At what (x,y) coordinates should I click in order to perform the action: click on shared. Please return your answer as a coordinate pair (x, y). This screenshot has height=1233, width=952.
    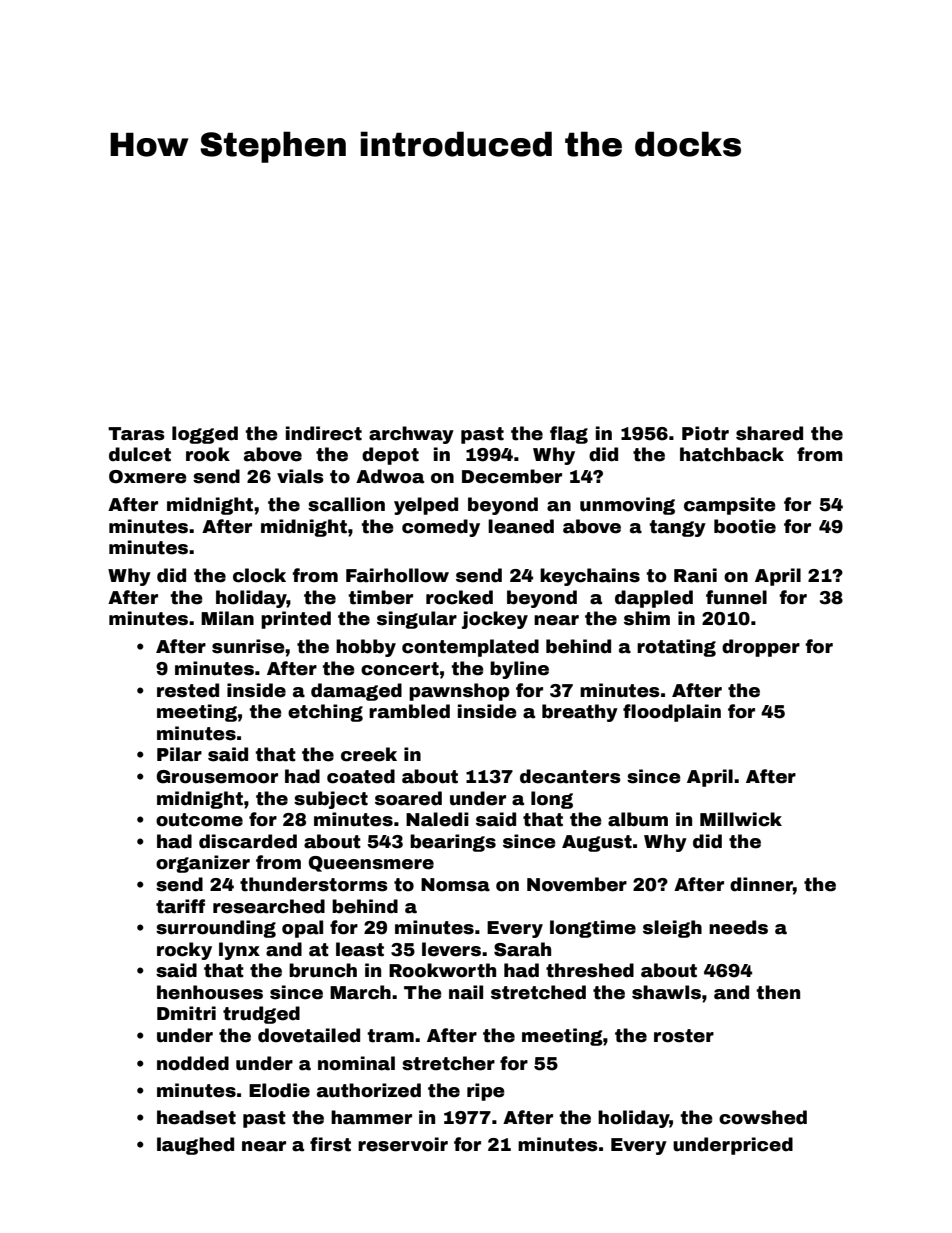
    Looking at the image, I should click on (769, 433).
